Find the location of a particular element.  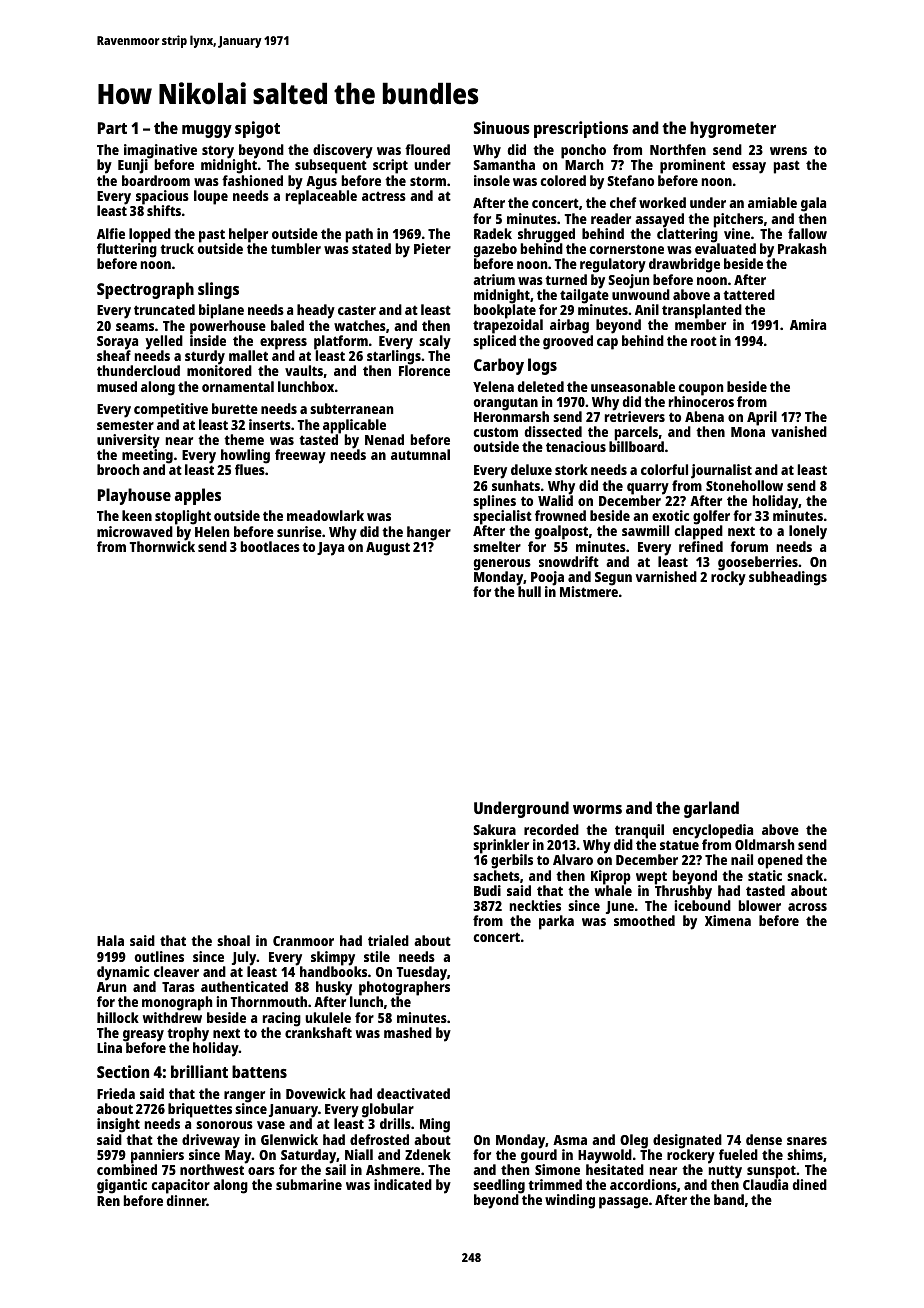

Jaya is located at coordinates (330, 549).
